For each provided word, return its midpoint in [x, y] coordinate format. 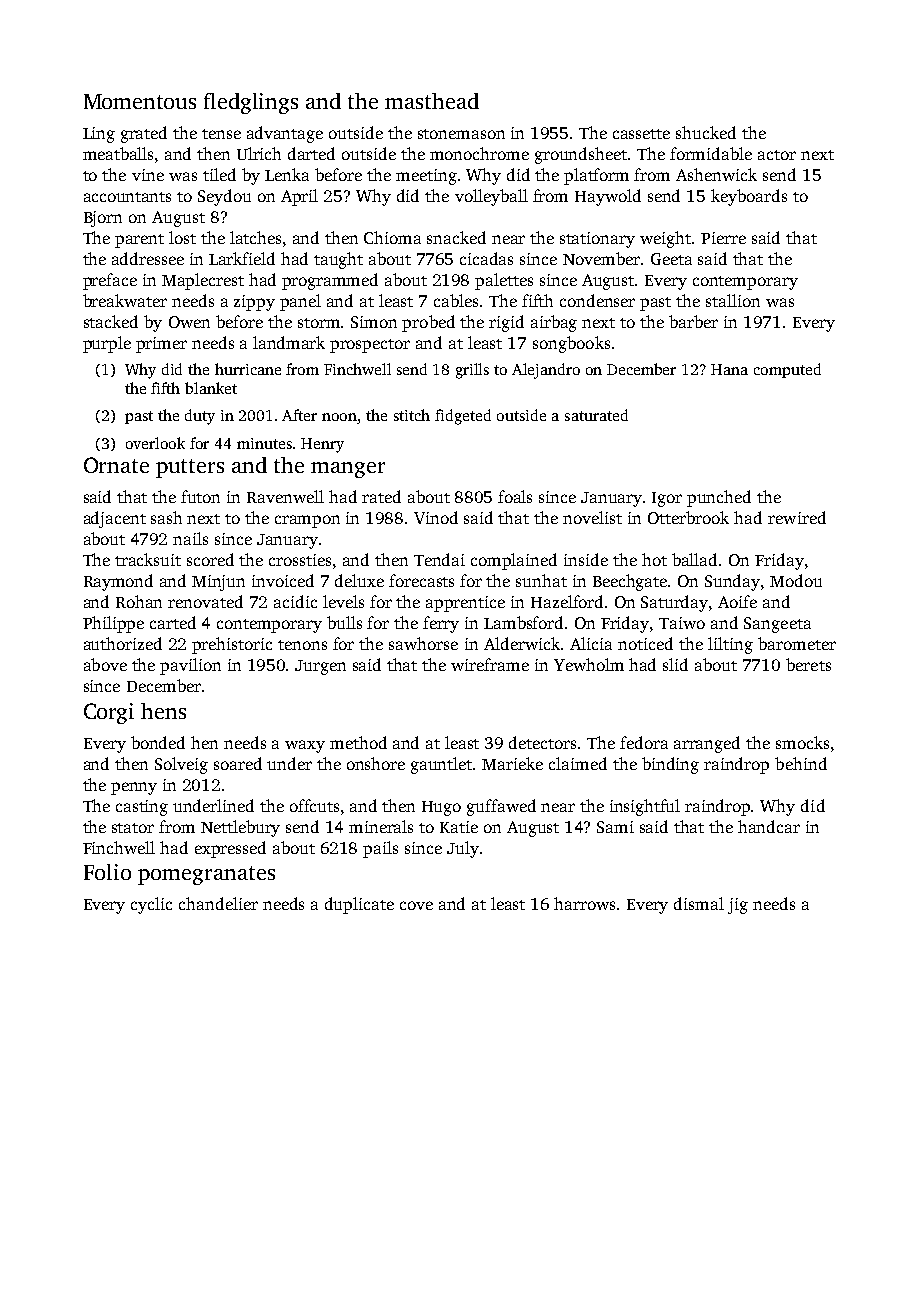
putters [190, 468]
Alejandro [546, 371]
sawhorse [423, 643]
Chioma [392, 237]
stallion [733, 300]
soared [238, 763]
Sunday [732, 582]
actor [777, 155]
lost [182, 237]
